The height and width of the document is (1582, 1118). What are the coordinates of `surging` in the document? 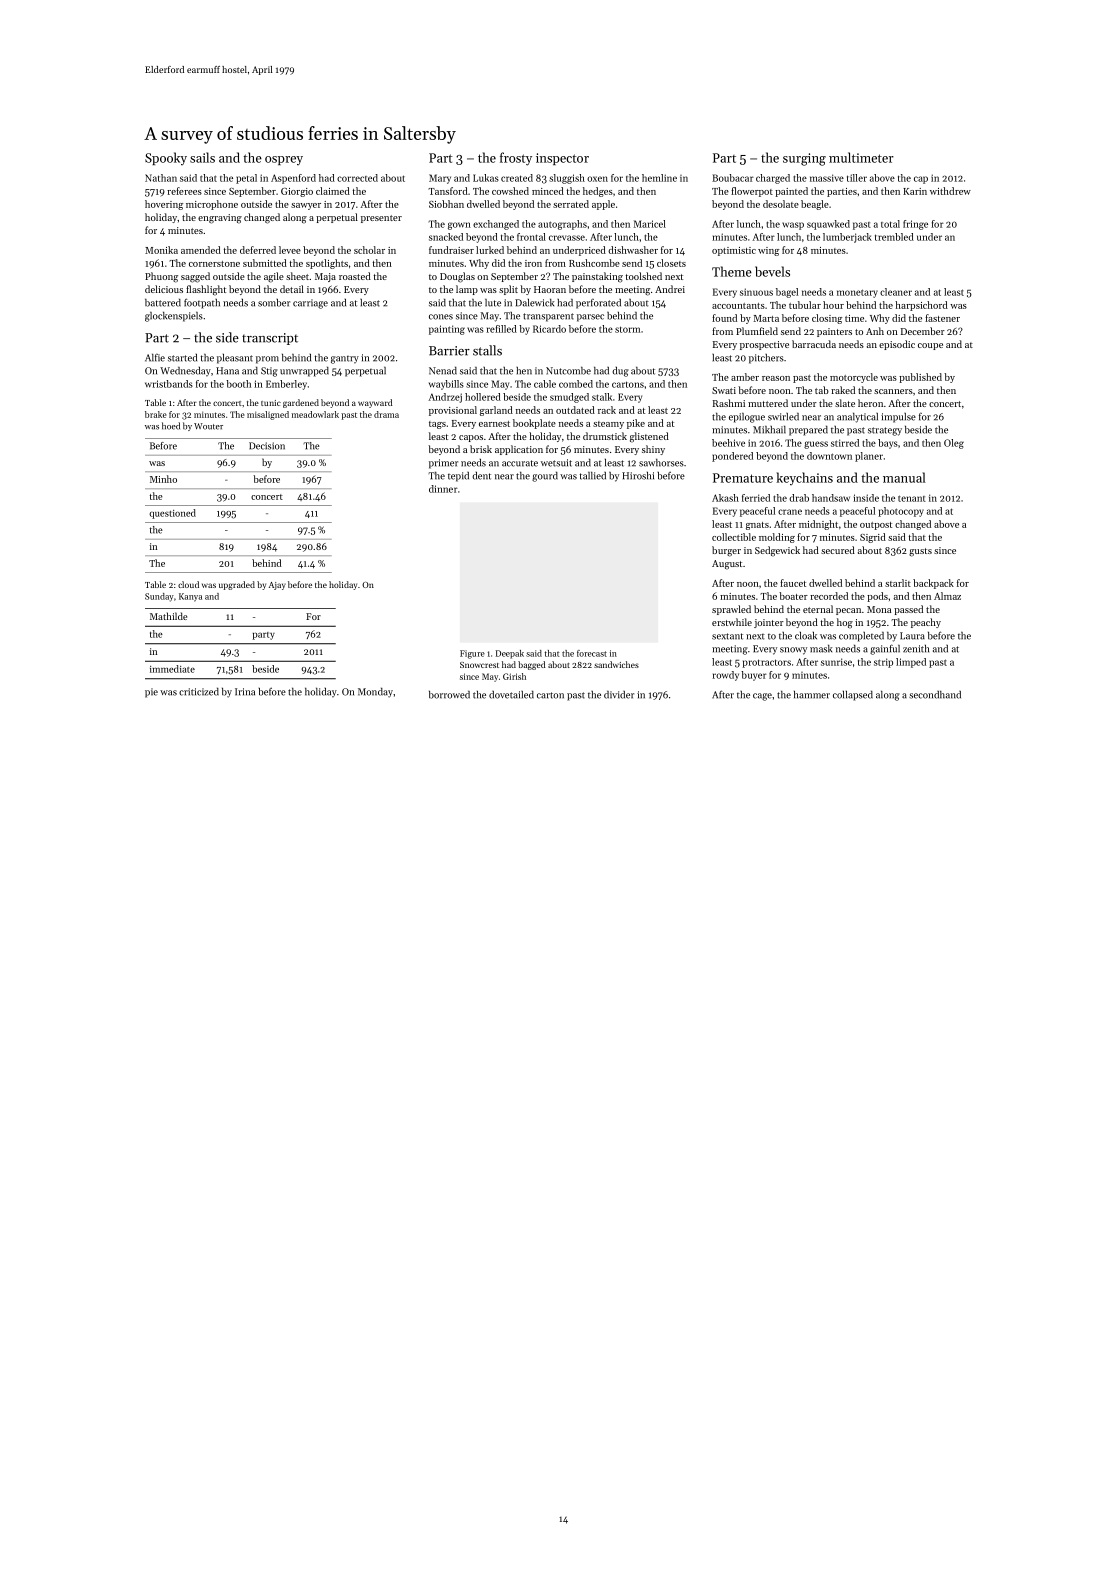 It's located at (804, 159).
